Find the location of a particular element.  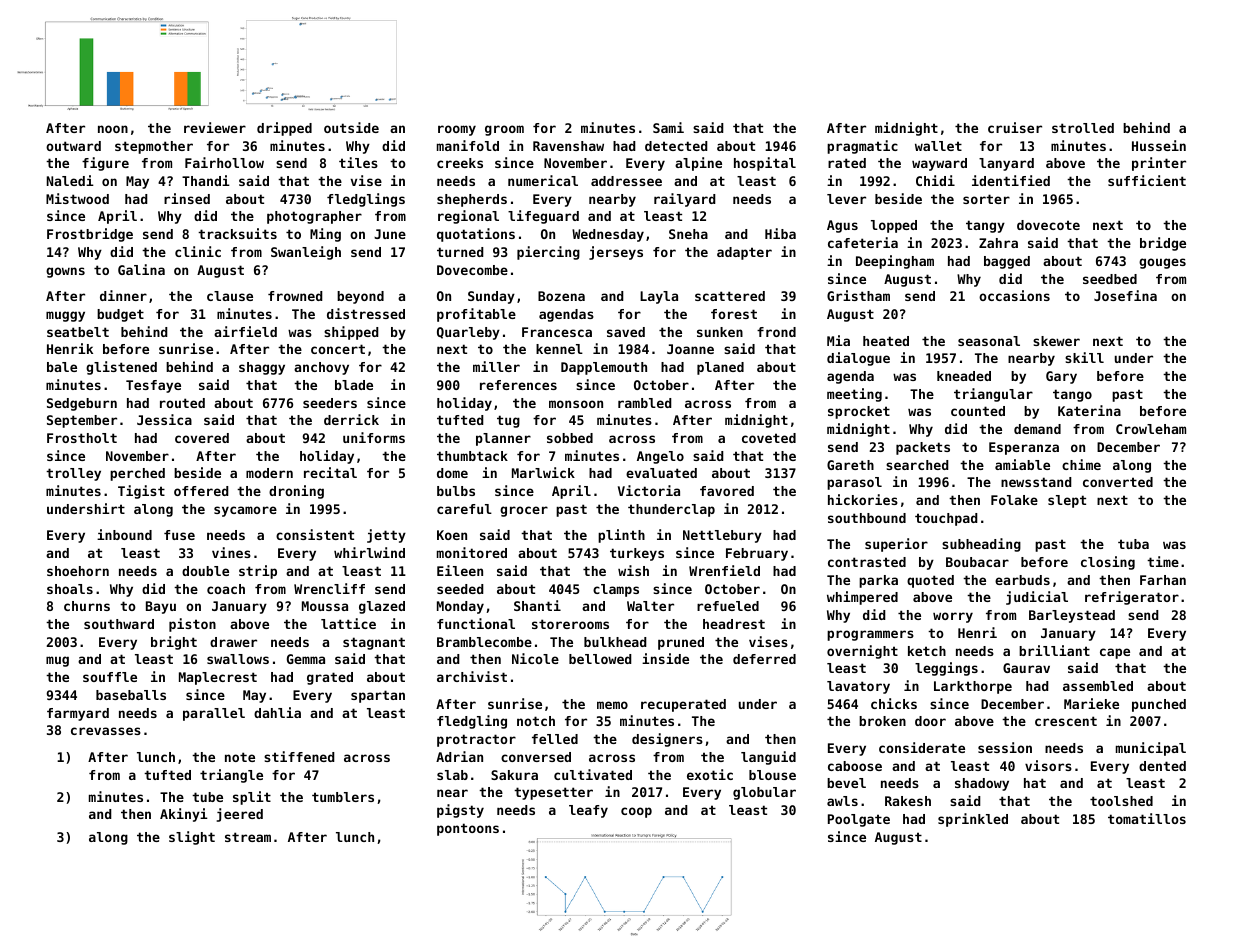

rambled is located at coordinates (645, 403).
